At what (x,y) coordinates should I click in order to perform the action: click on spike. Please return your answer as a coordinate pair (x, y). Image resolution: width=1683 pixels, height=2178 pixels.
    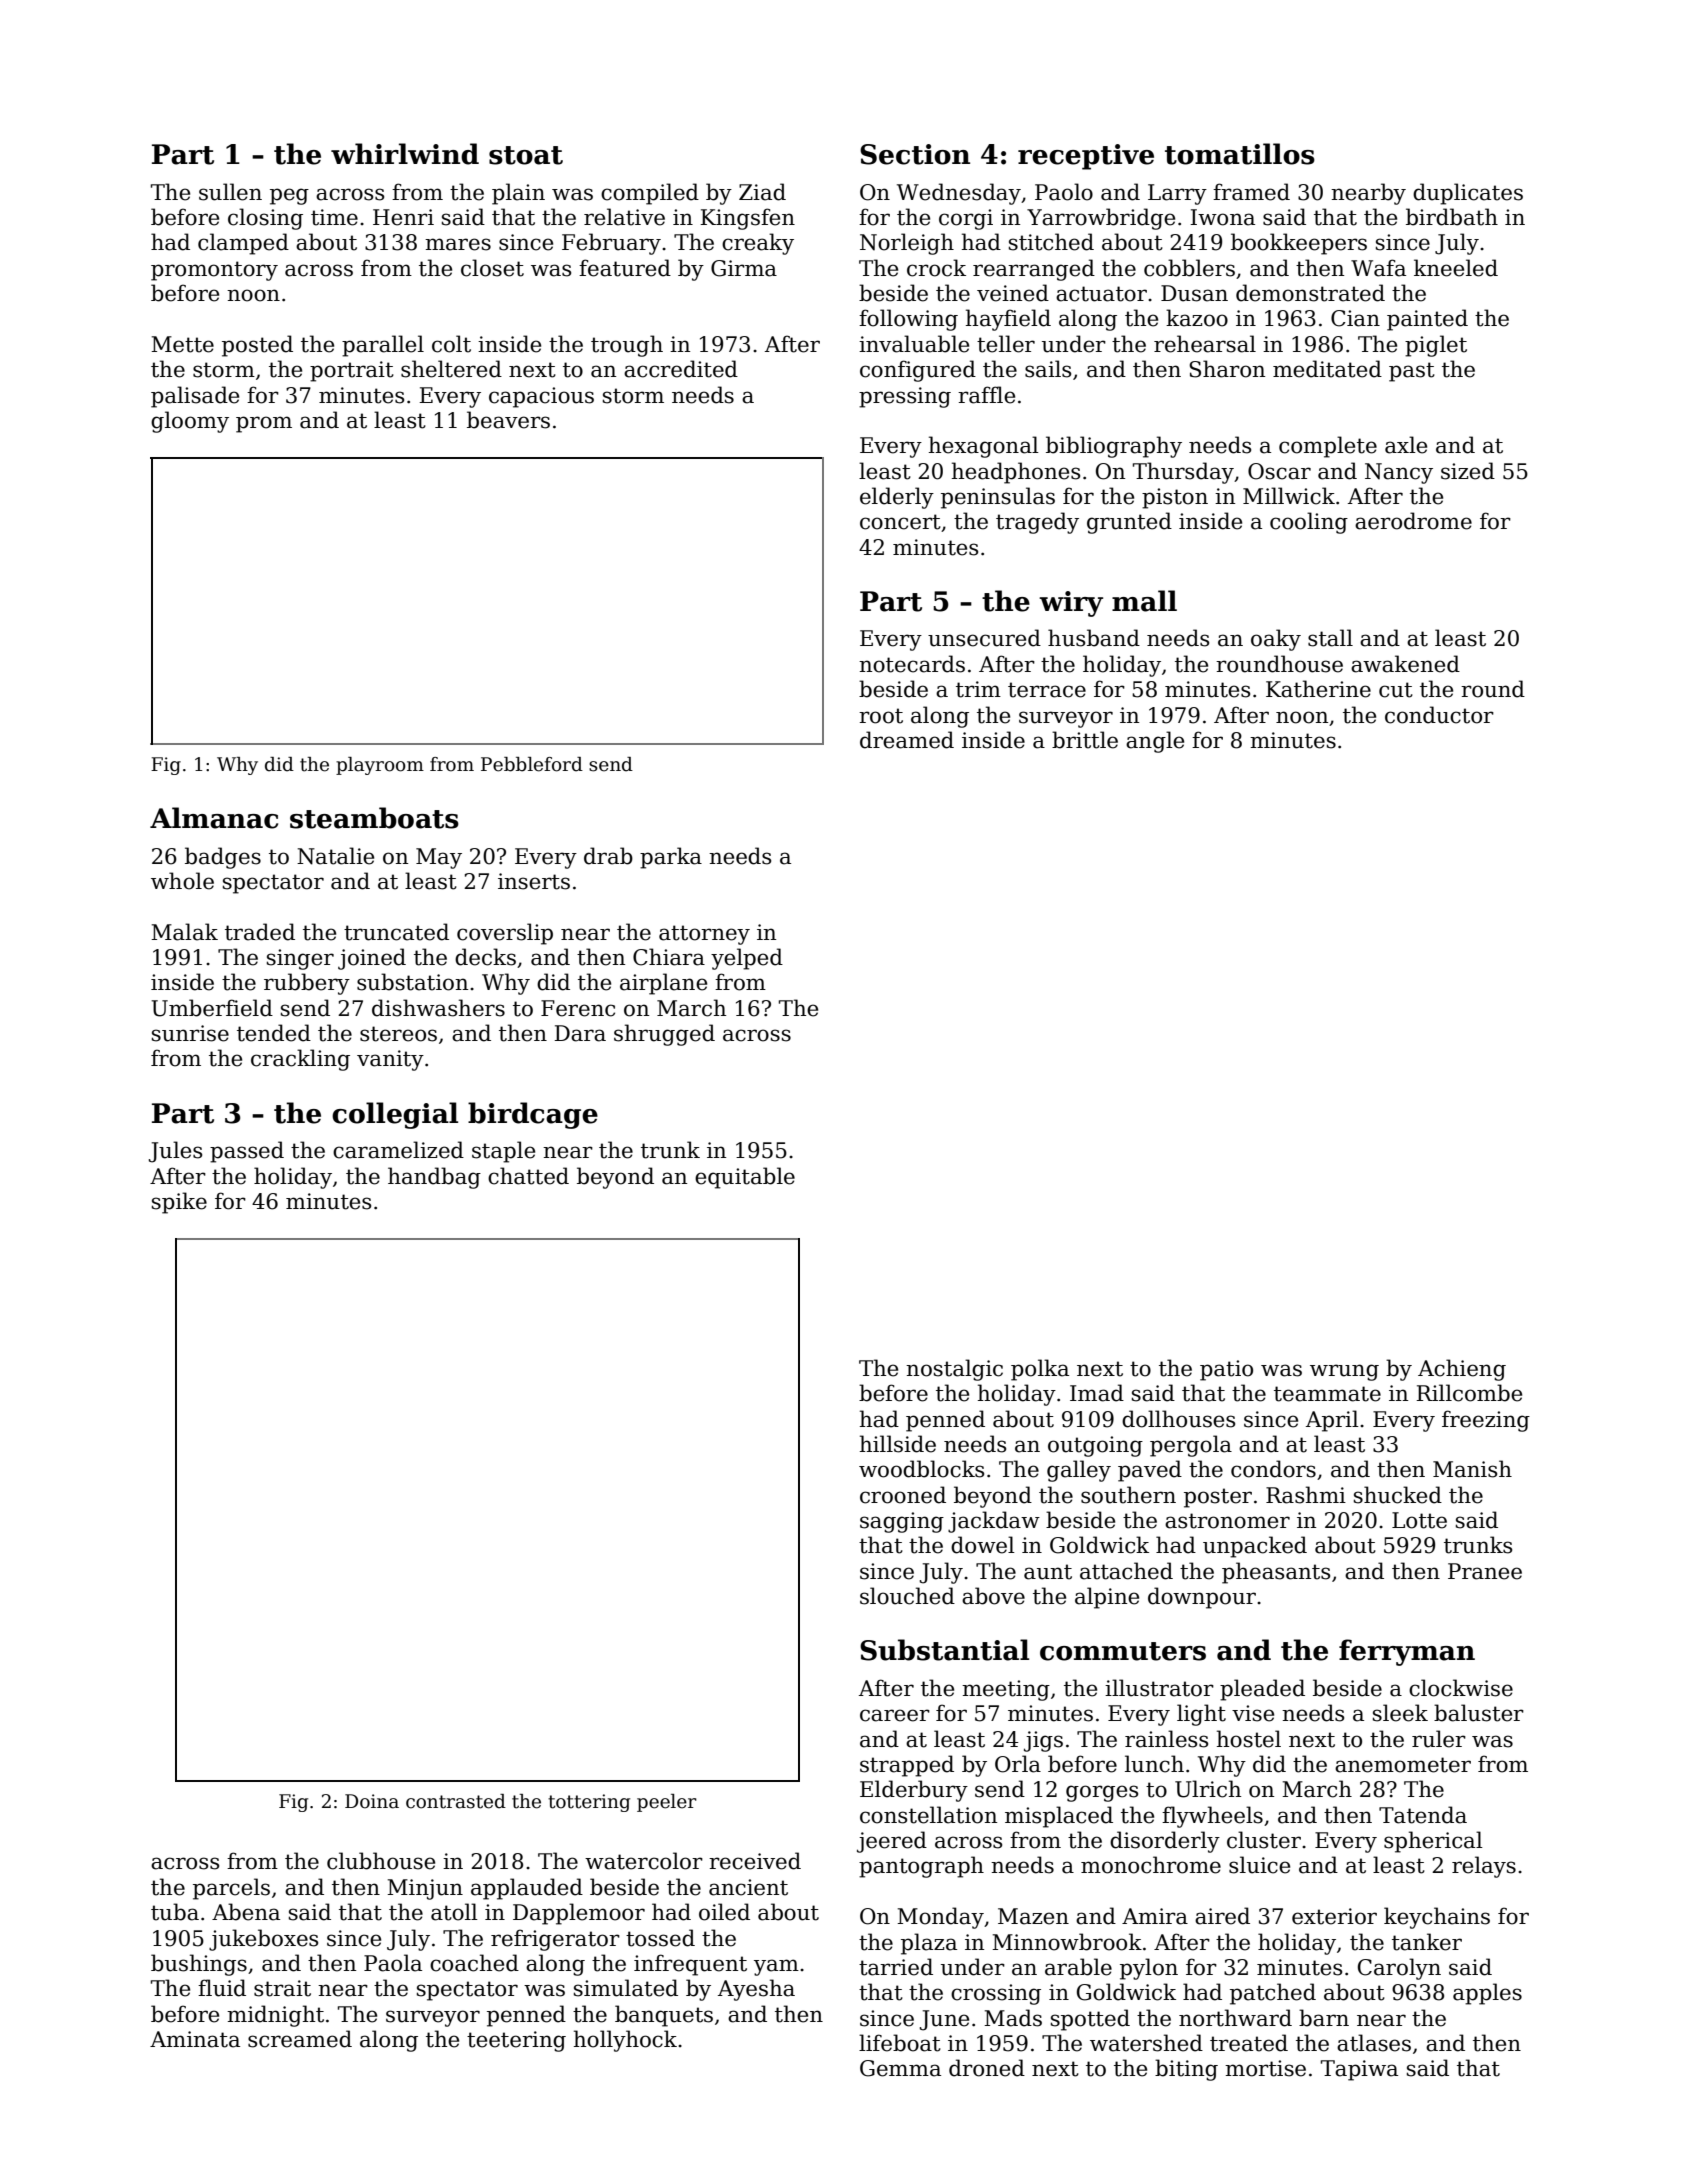
    Looking at the image, I should click on (179, 1203).
